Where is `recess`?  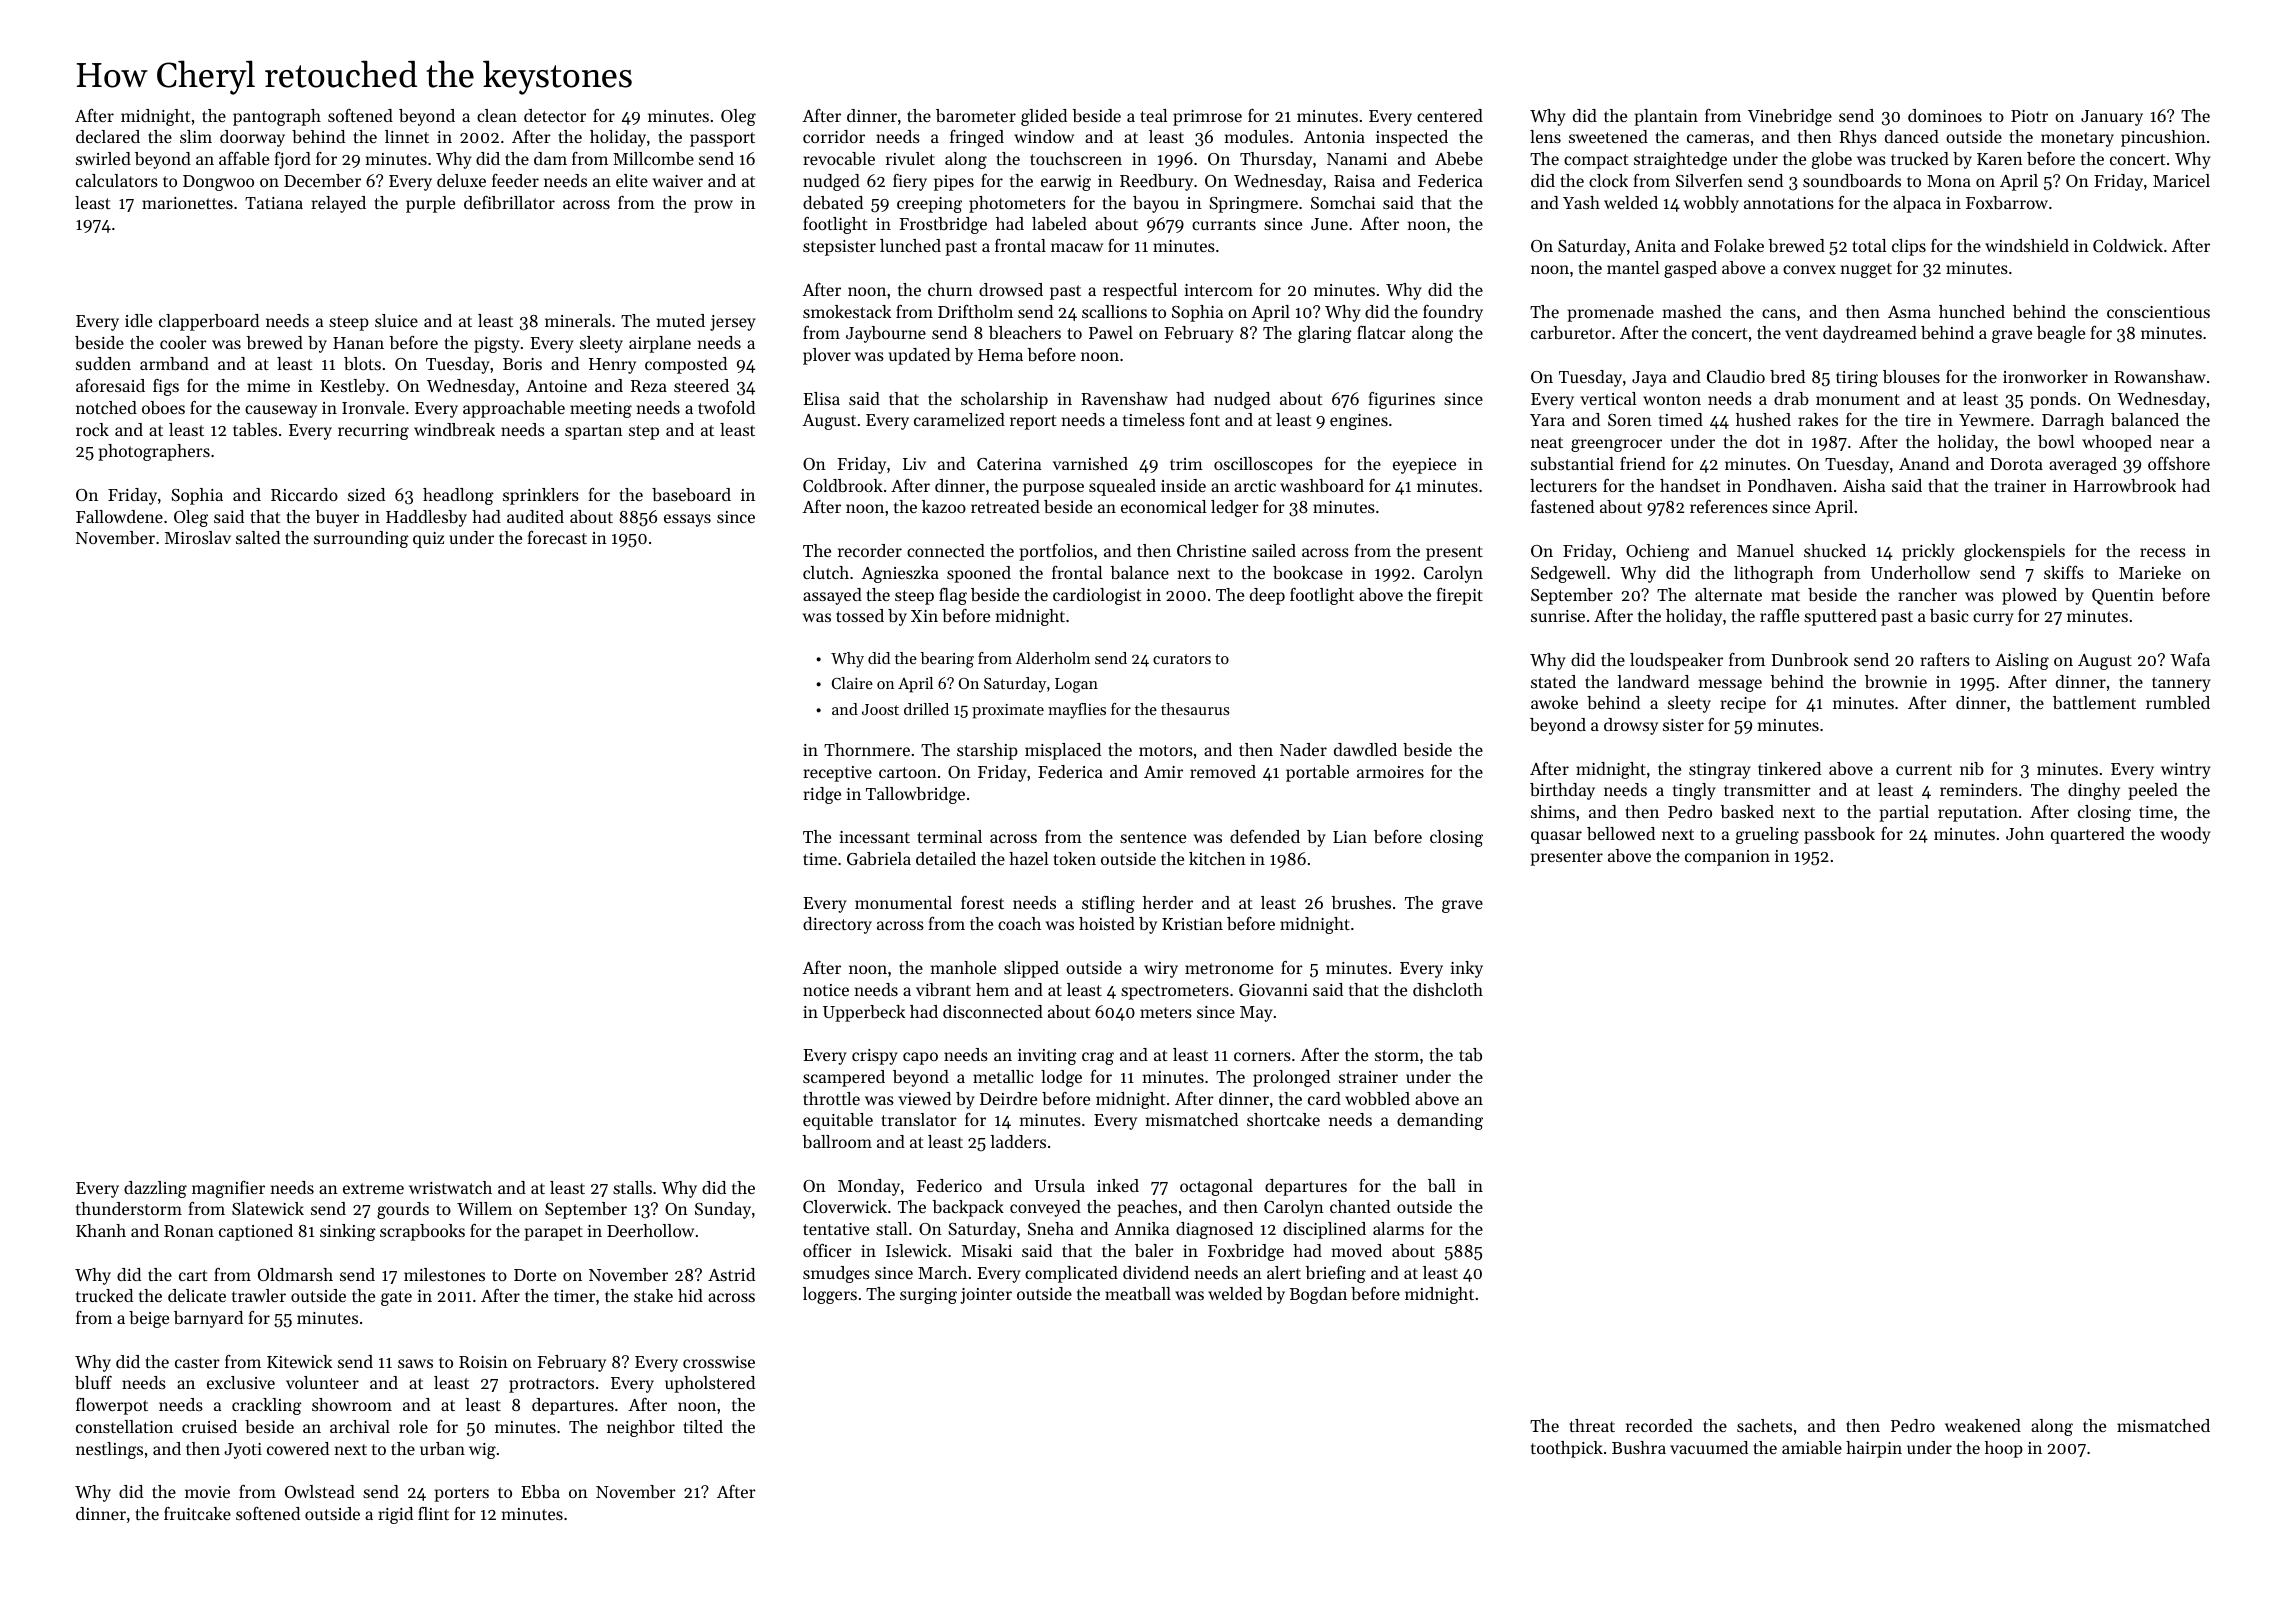 recess is located at coordinates (2163, 552).
